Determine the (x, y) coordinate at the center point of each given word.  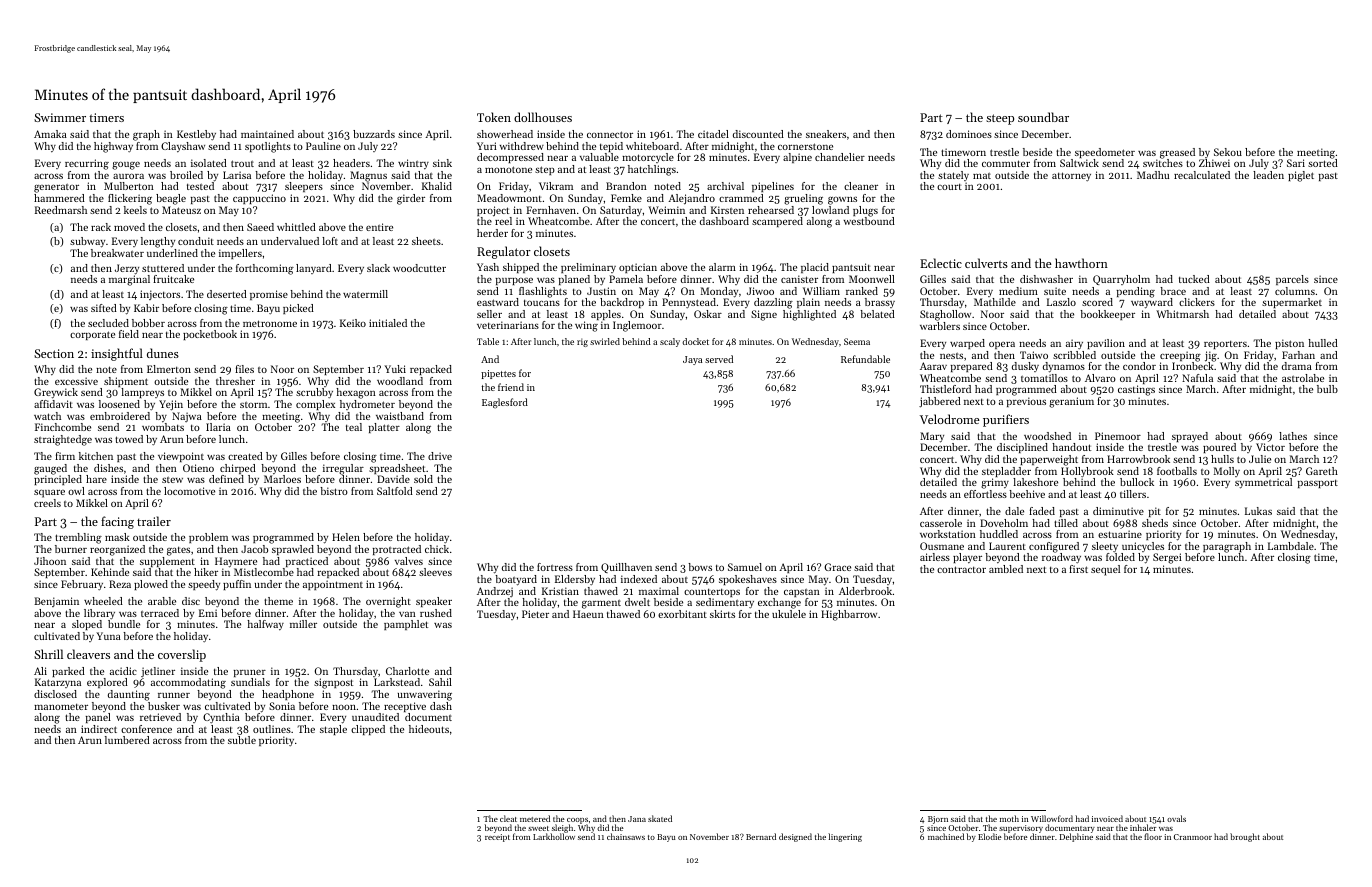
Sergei (1167, 558)
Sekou (1228, 152)
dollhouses (543, 117)
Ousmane (942, 546)
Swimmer (60, 117)
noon (344, 707)
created (245, 456)
